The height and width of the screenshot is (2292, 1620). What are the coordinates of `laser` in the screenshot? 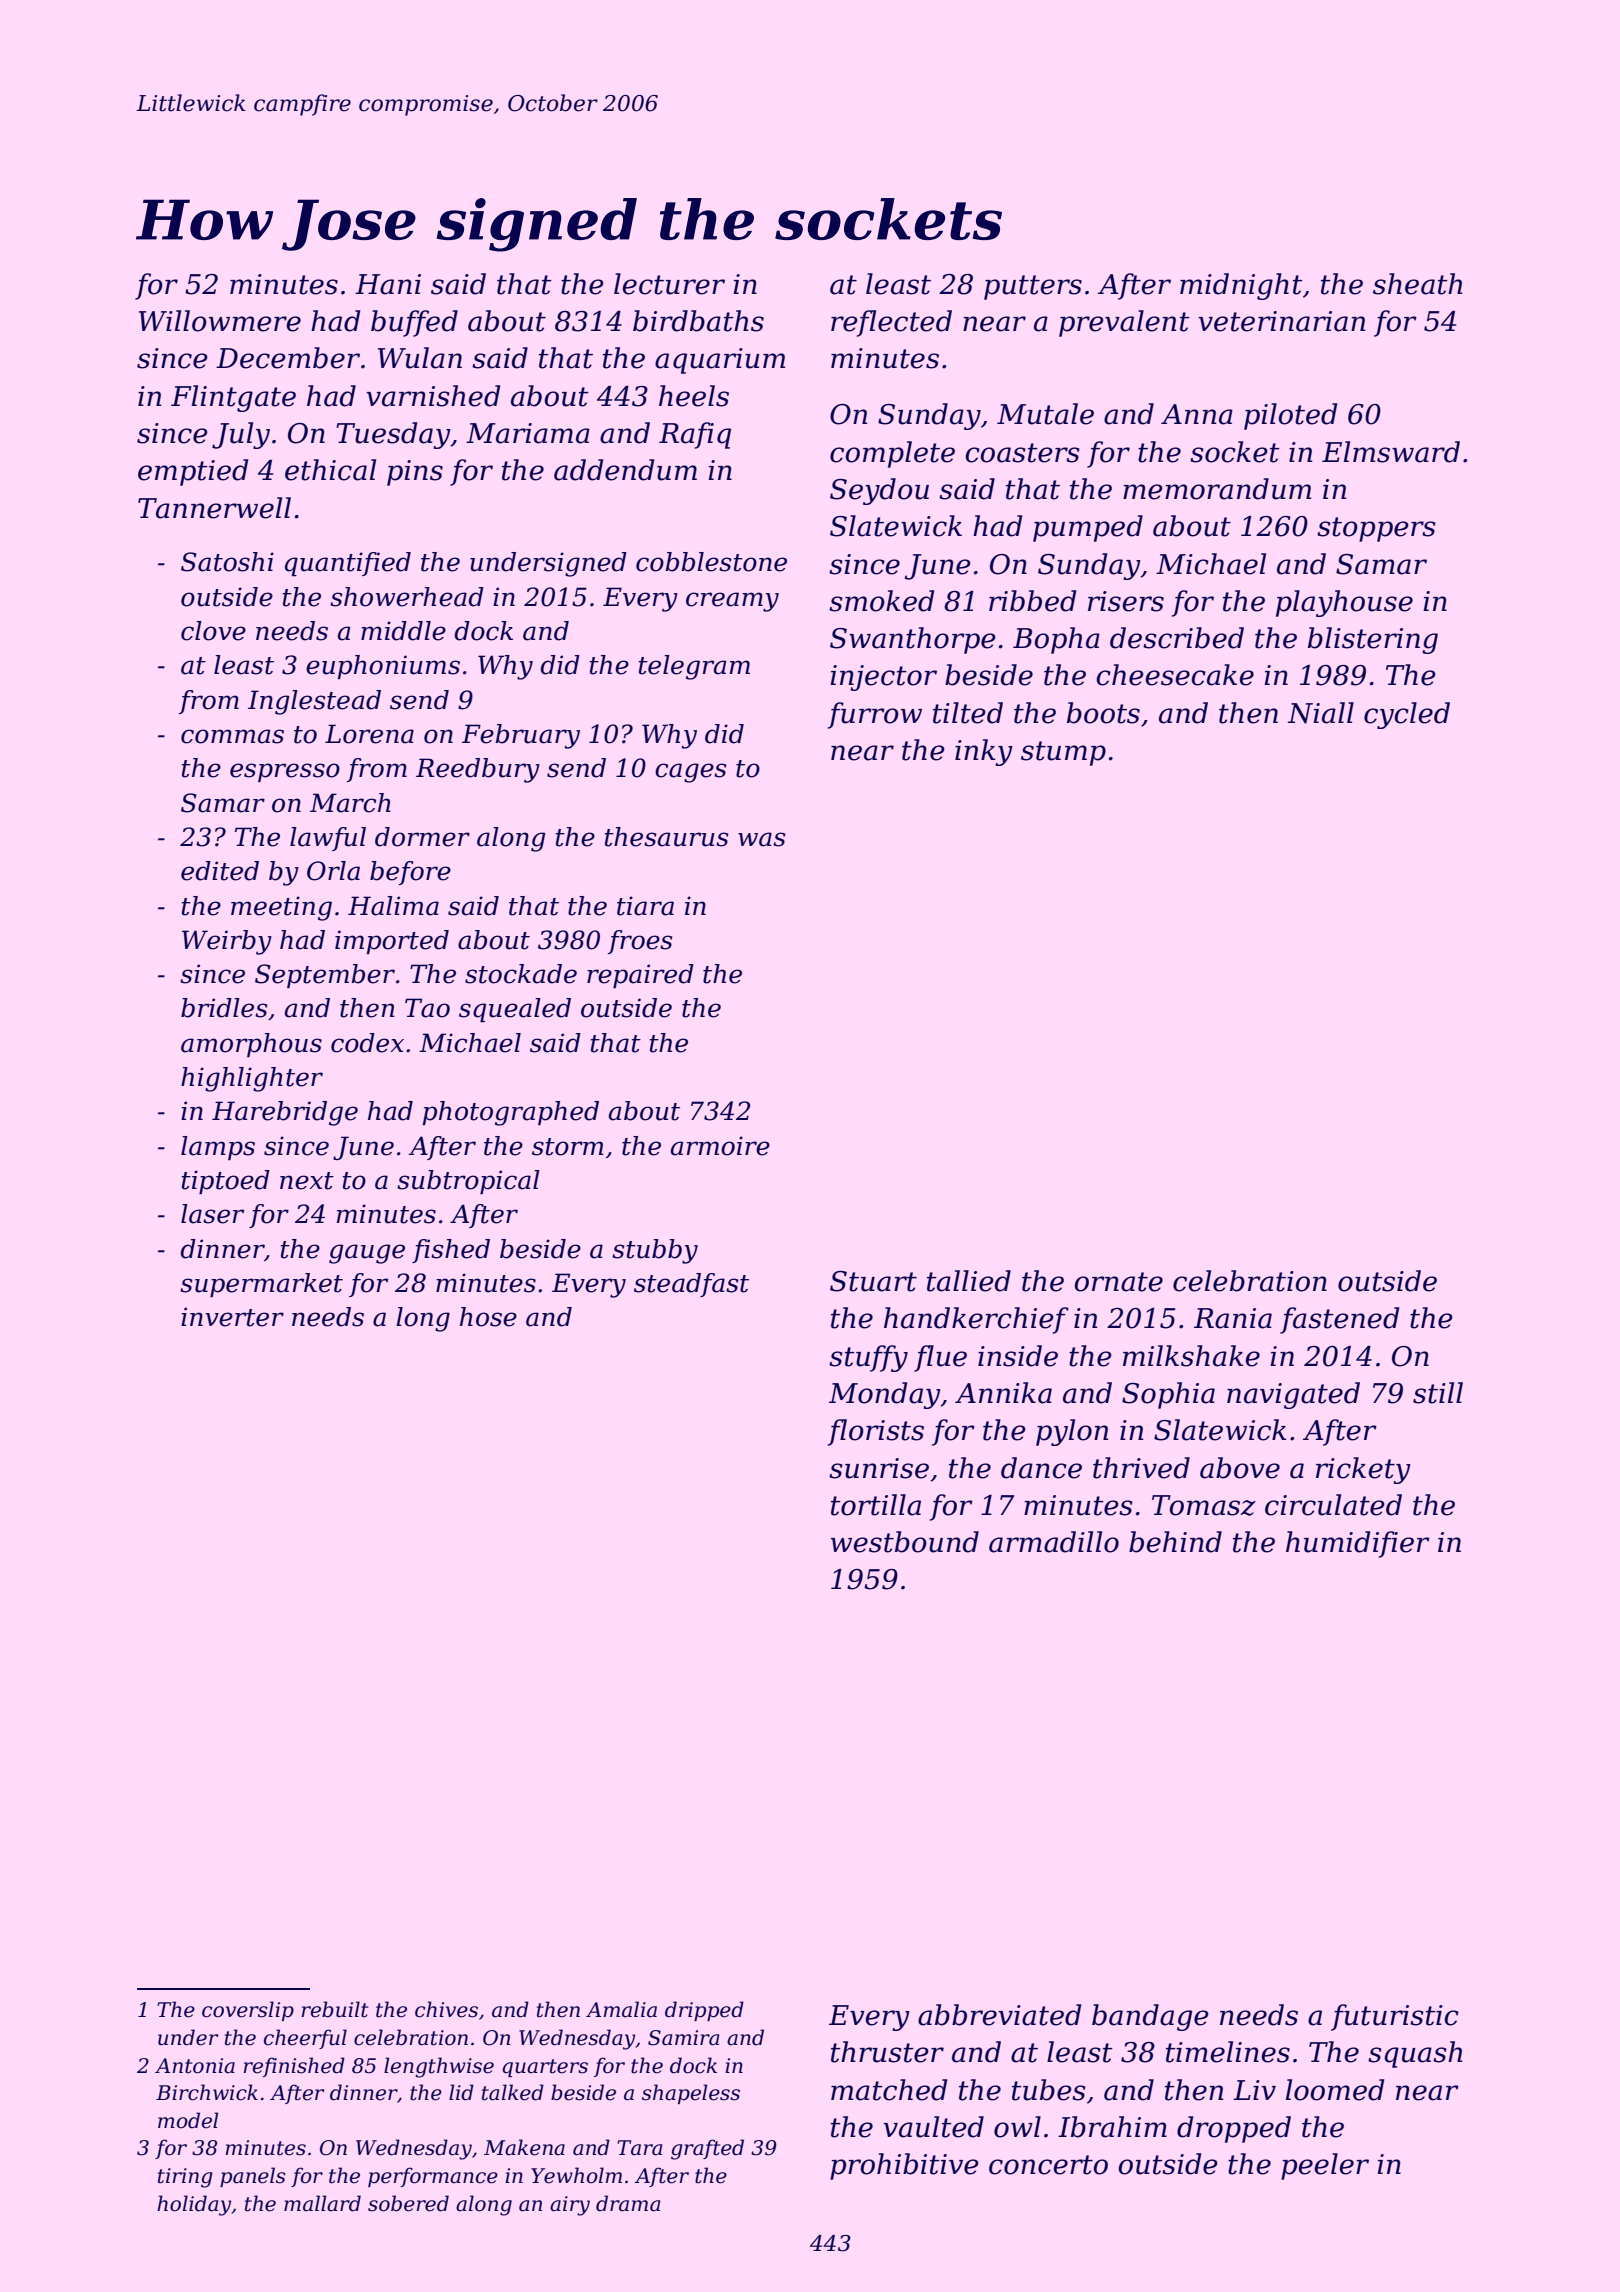 It's located at (212, 1214).
